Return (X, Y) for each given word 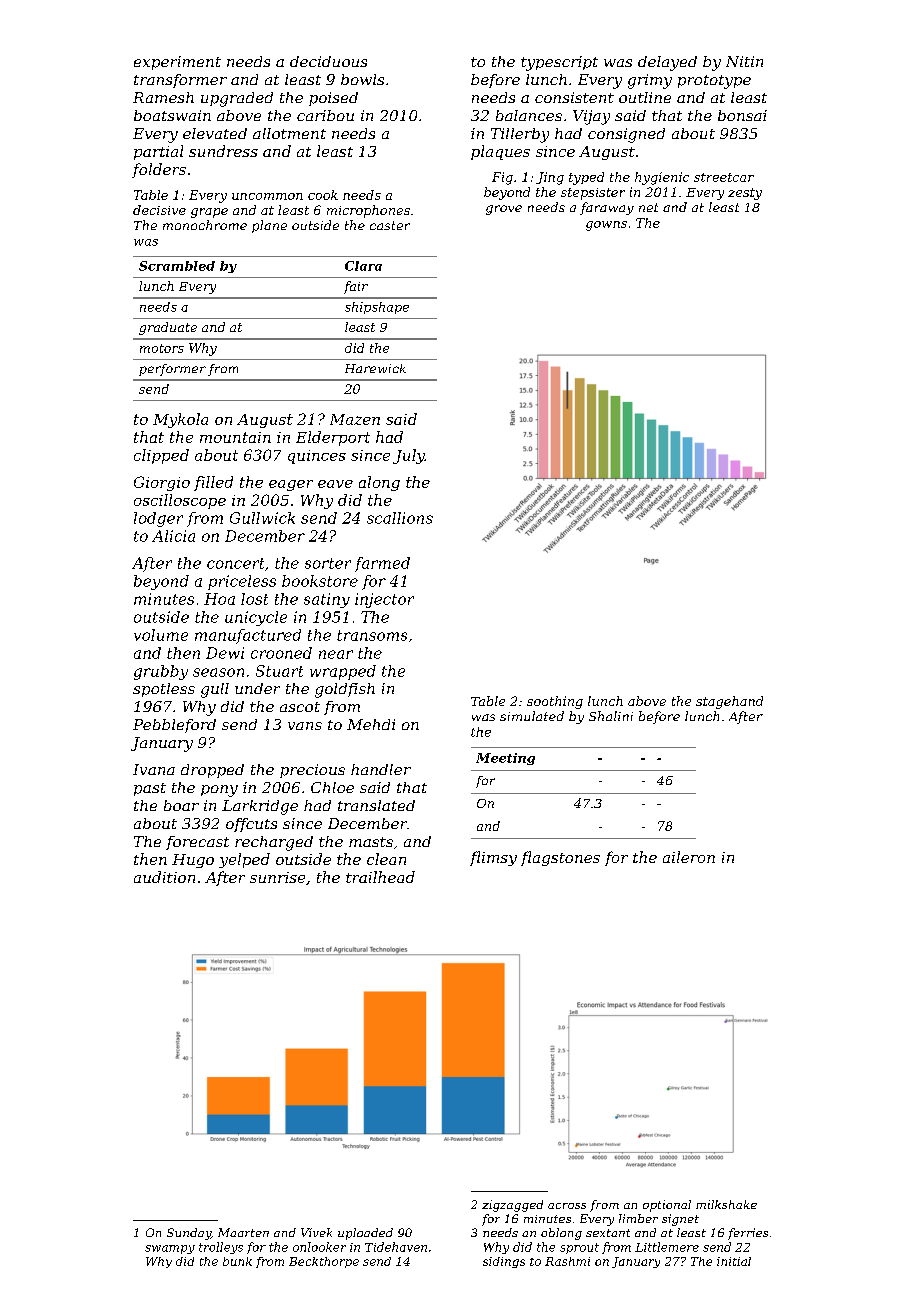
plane (269, 226)
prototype (714, 82)
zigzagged (512, 1206)
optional (667, 1206)
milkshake (726, 1204)
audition (164, 877)
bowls (362, 79)
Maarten (243, 1232)
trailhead (380, 877)
